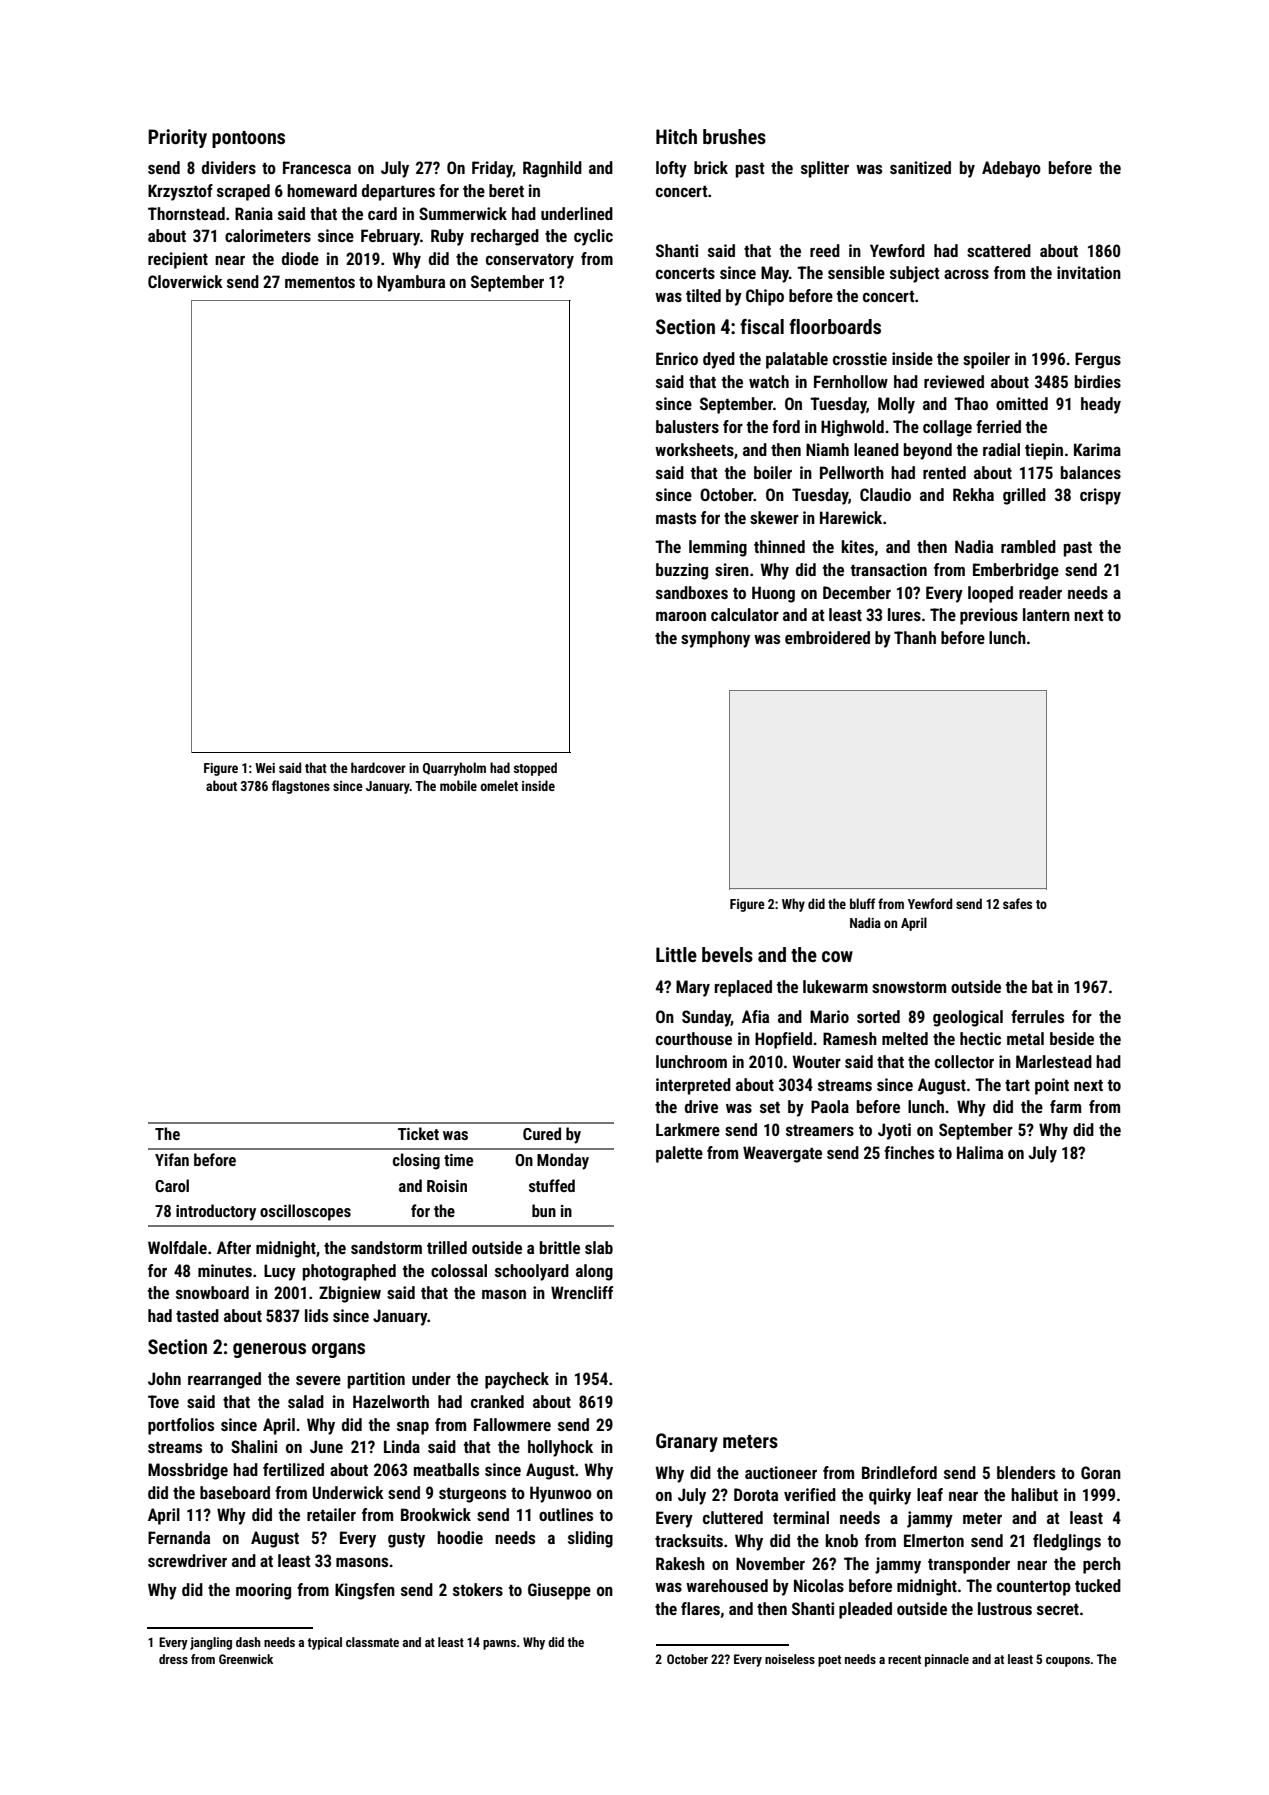 This screenshot has height=1795, width=1269. Describe the element at coordinates (499, 1645) in the screenshot. I see `pawns` at that location.
